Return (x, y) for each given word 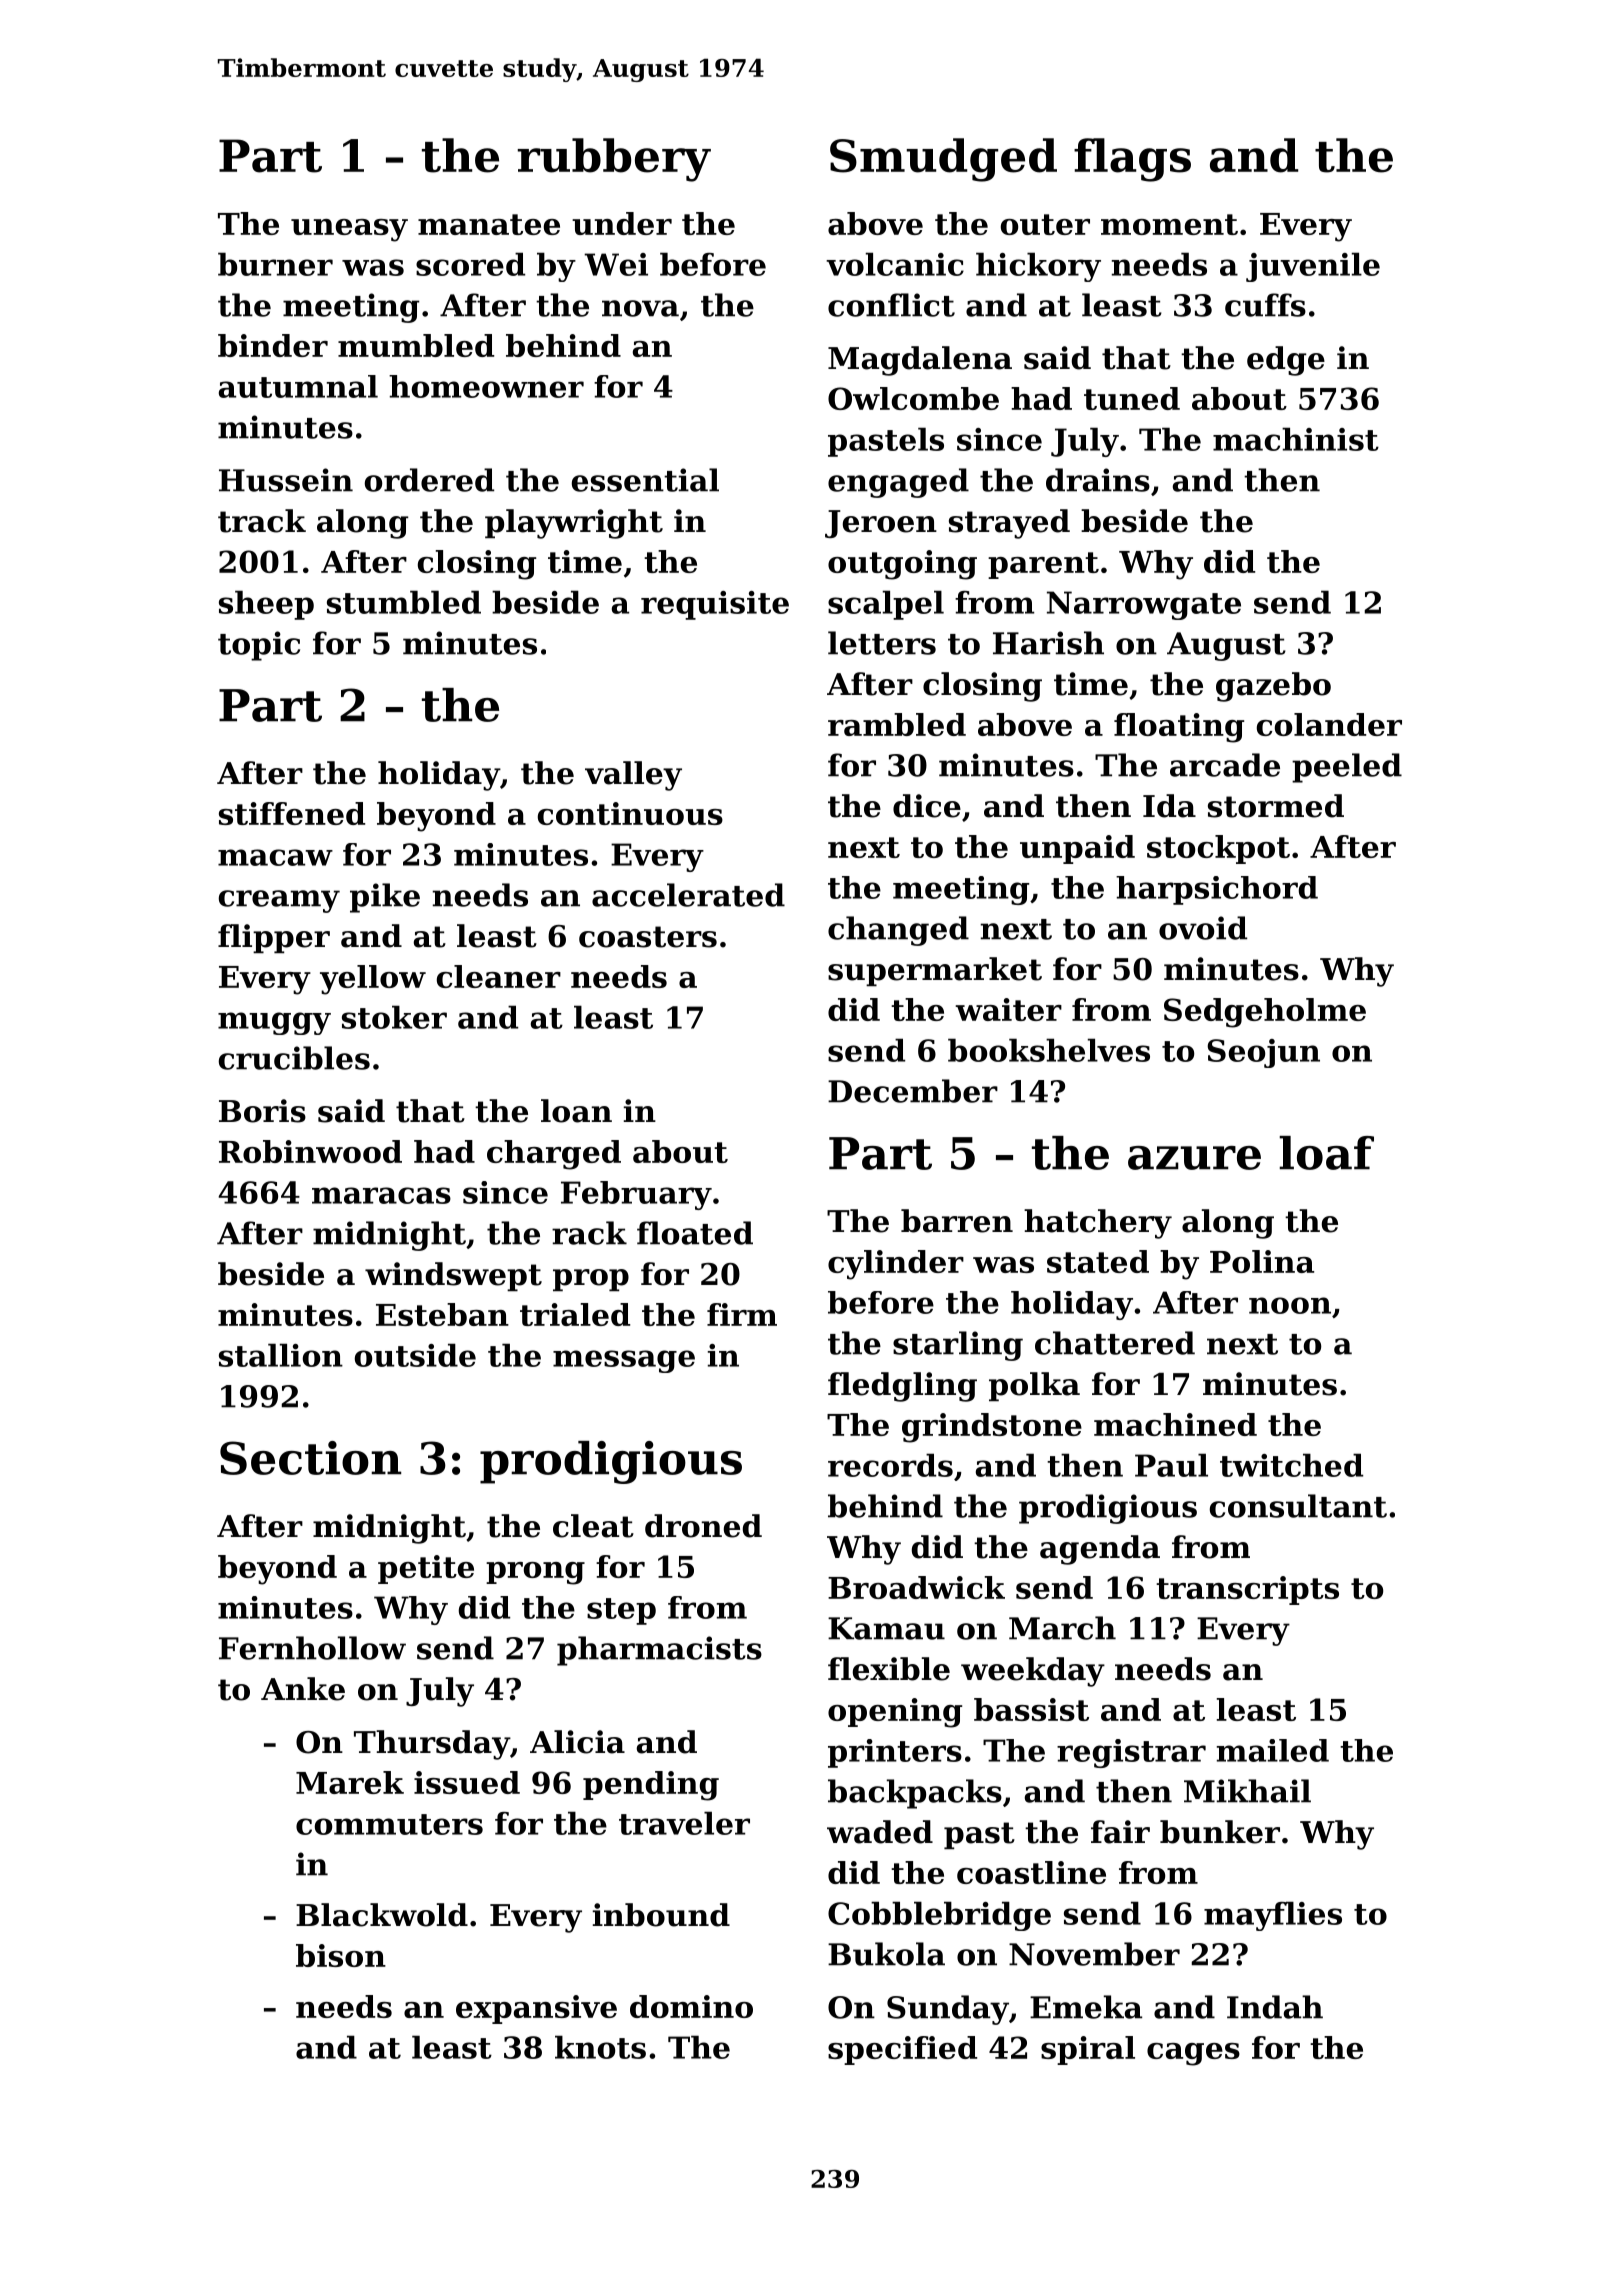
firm (742, 1314)
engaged (898, 483)
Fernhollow (312, 1648)
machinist (1296, 439)
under (622, 223)
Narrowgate (1144, 605)
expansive (536, 2009)
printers (895, 1753)
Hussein (286, 480)
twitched (1291, 1465)
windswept (453, 1276)
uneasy (349, 230)
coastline (1031, 1872)
